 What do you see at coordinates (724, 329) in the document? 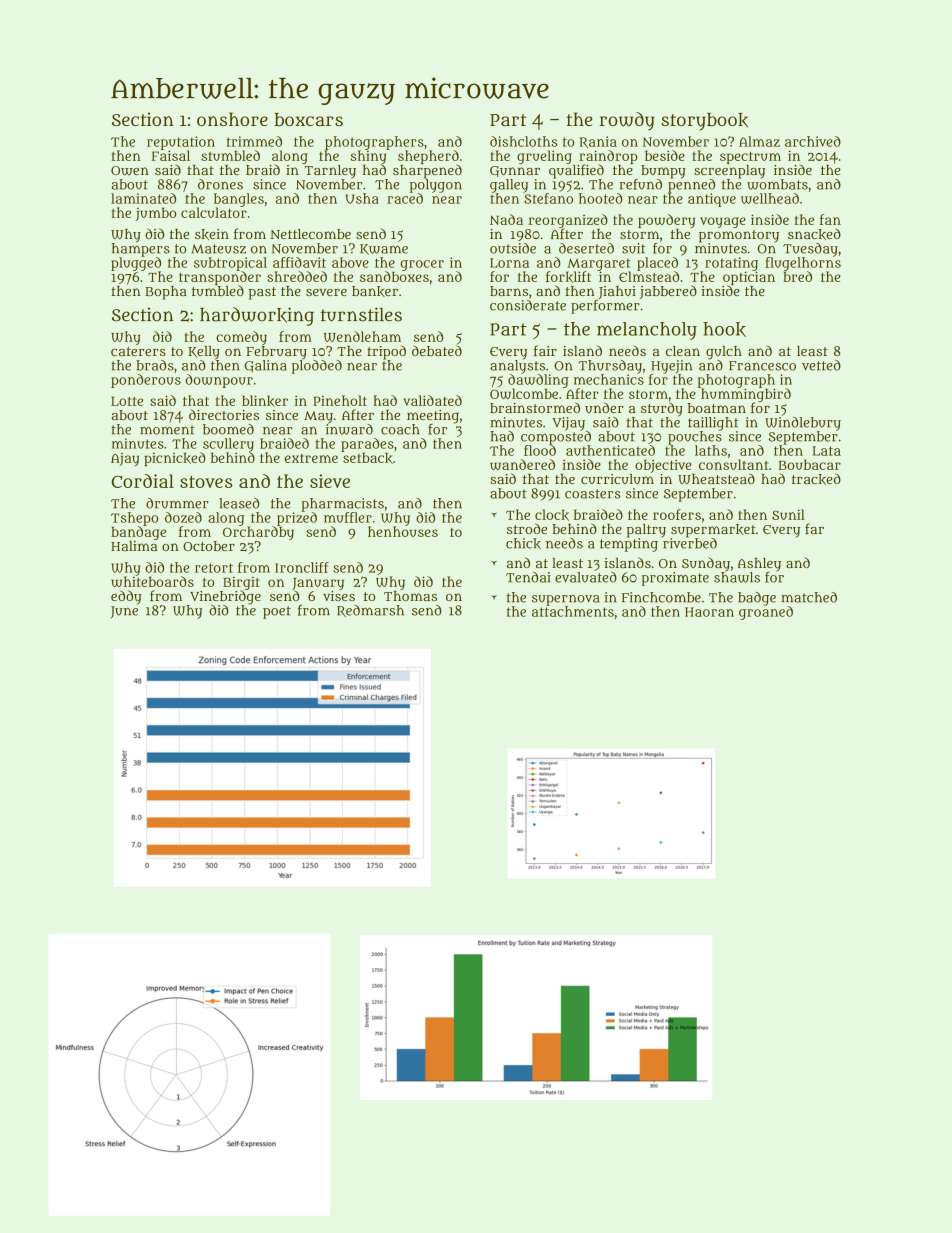
I see `hook` at bounding box center [724, 329].
